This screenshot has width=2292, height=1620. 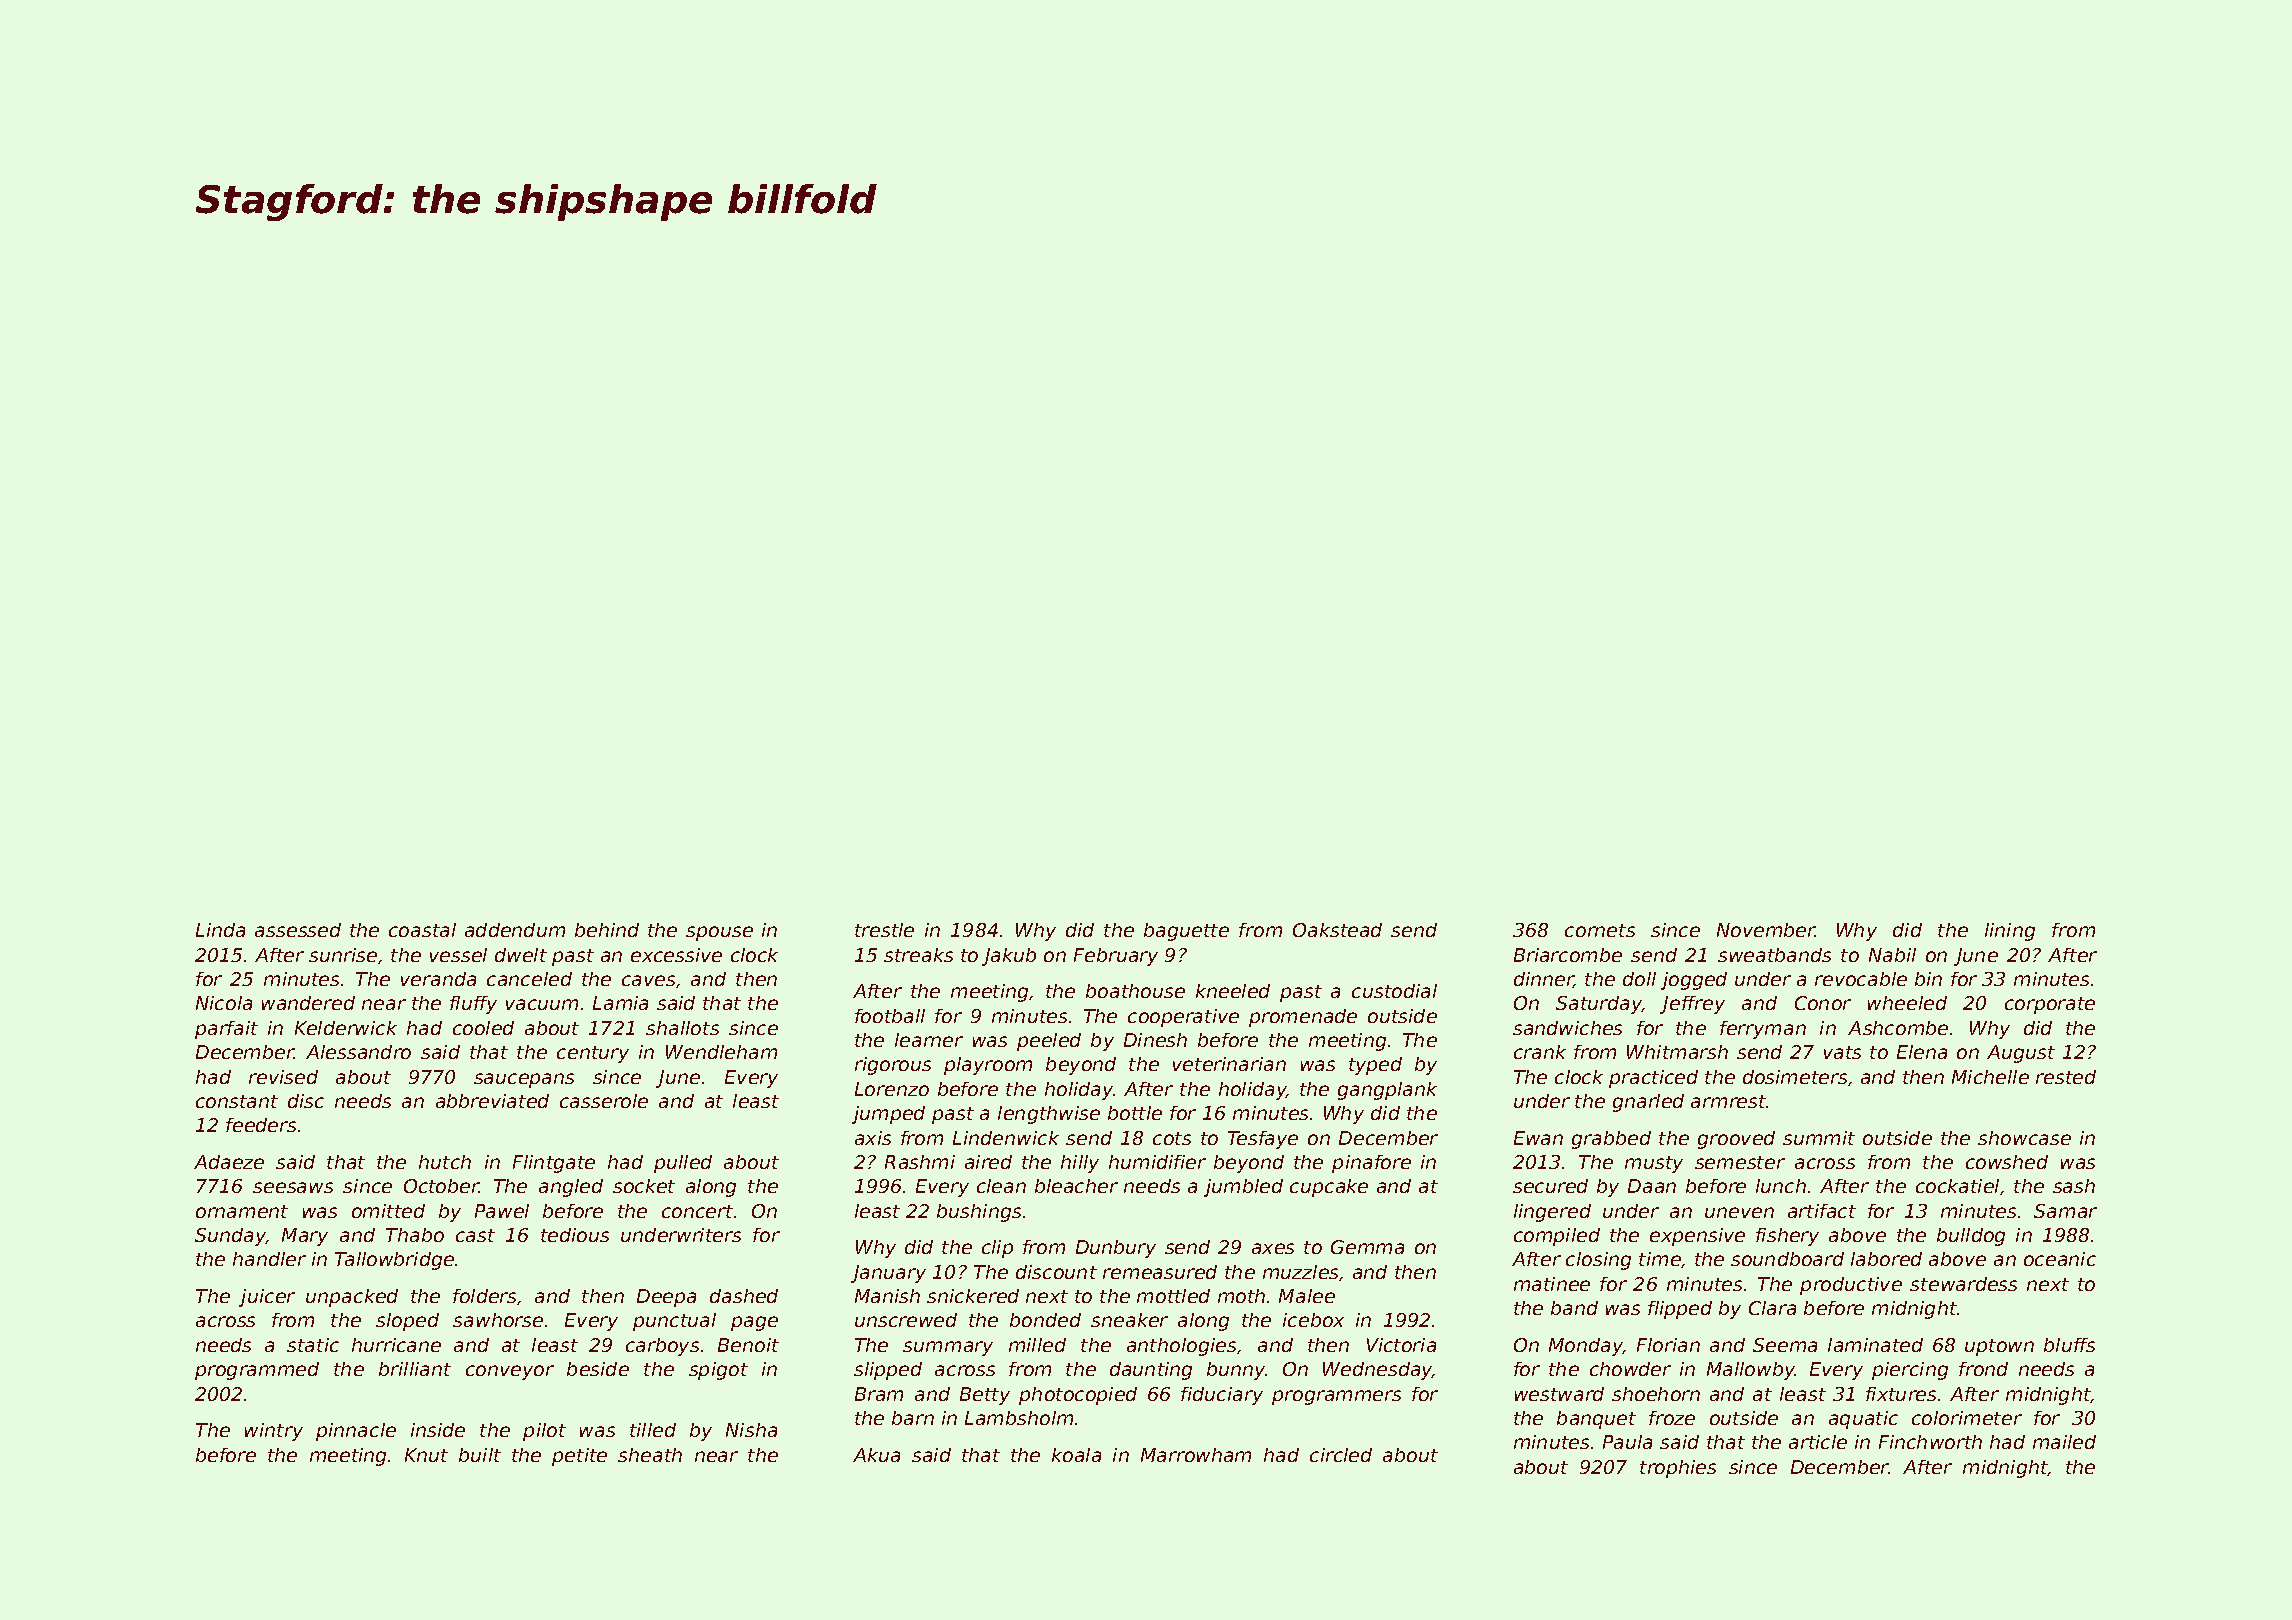 What do you see at coordinates (607, 930) in the screenshot?
I see `behind` at bounding box center [607, 930].
